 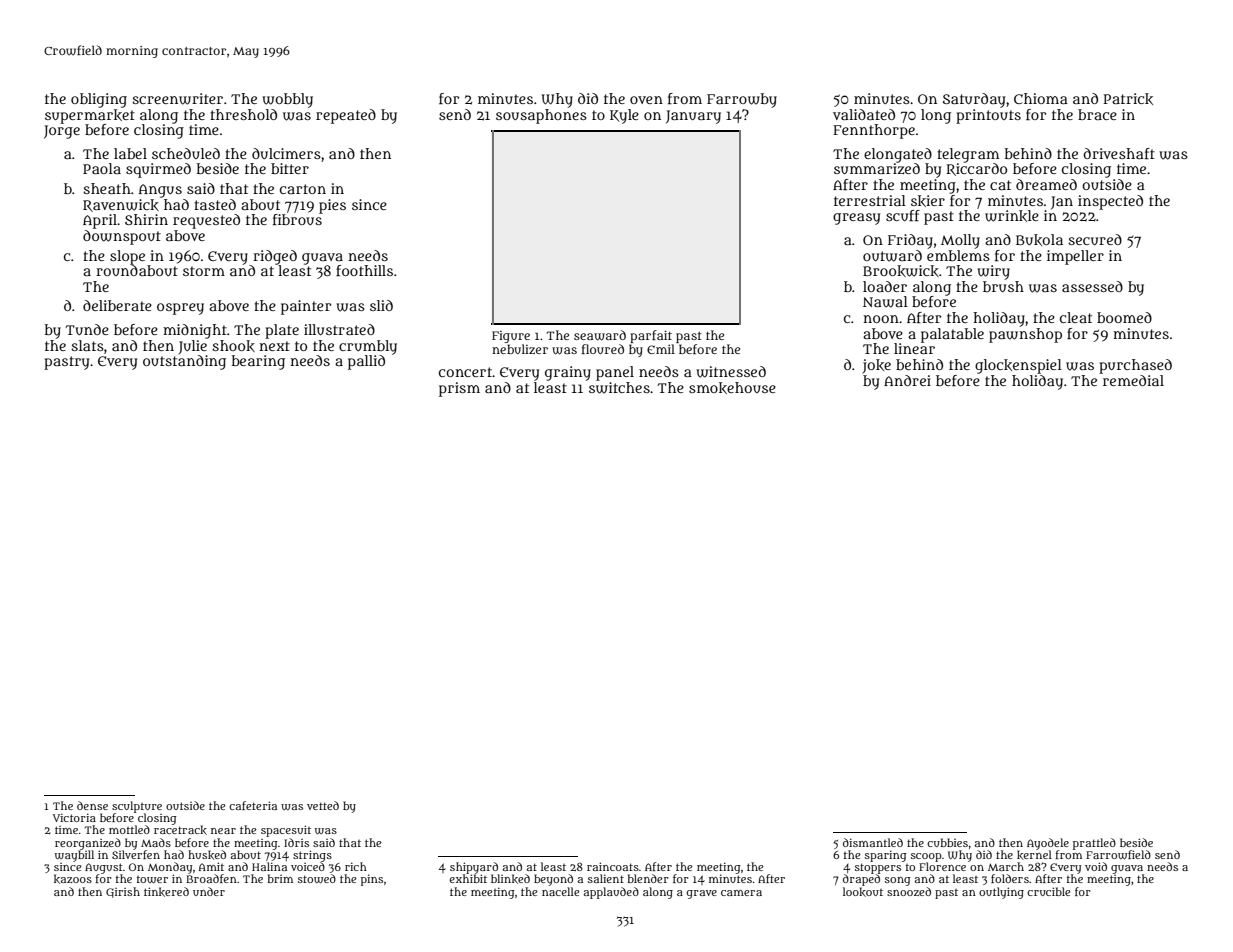 What do you see at coordinates (90, 116) in the screenshot?
I see `supermarket` at bounding box center [90, 116].
